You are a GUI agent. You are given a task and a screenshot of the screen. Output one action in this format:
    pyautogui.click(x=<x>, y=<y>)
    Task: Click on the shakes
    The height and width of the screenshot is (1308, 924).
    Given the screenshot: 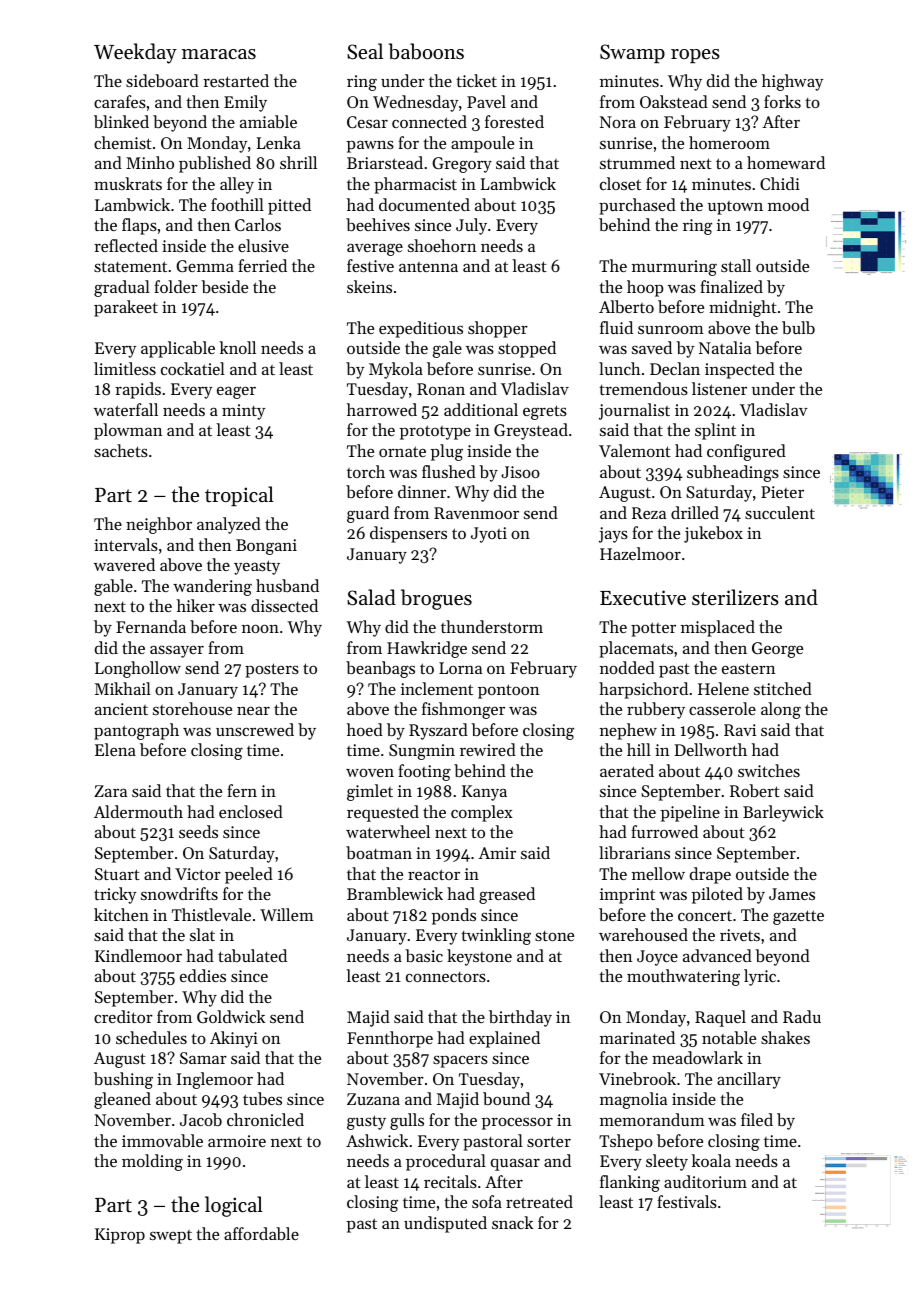 What is the action you would take?
    pyautogui.click(x=785, y=1037)
